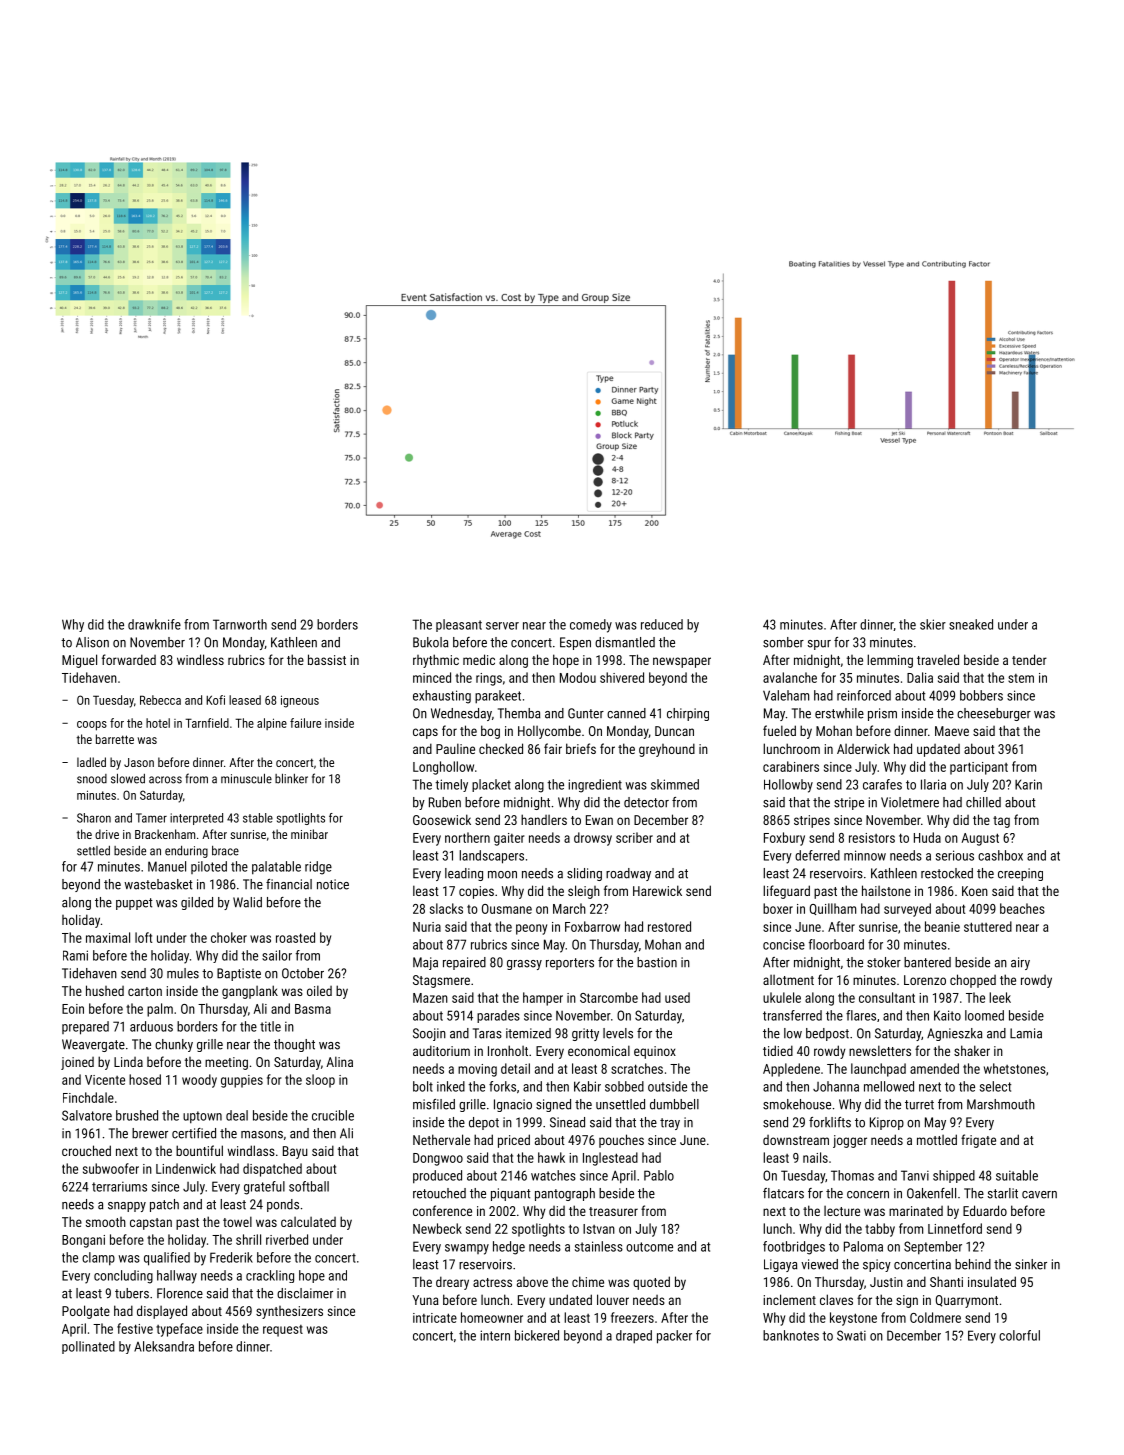  What do you see at coordinates (988, 926) in the image?
I see `stuttered` at bounding box center [988, 926].
